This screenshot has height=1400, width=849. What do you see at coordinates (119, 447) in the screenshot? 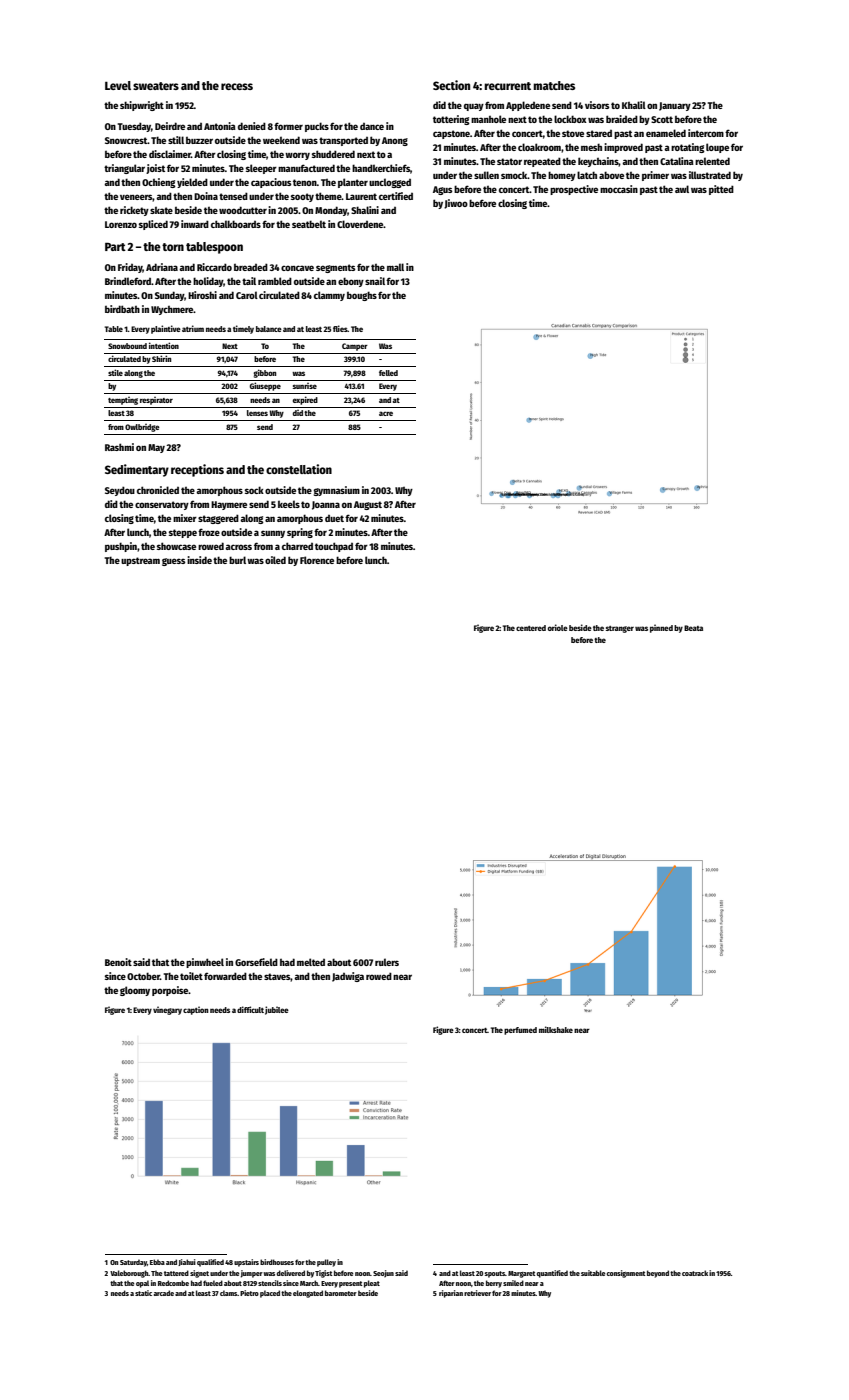
I see `Rashmi` at bounding box center [119, 447].
